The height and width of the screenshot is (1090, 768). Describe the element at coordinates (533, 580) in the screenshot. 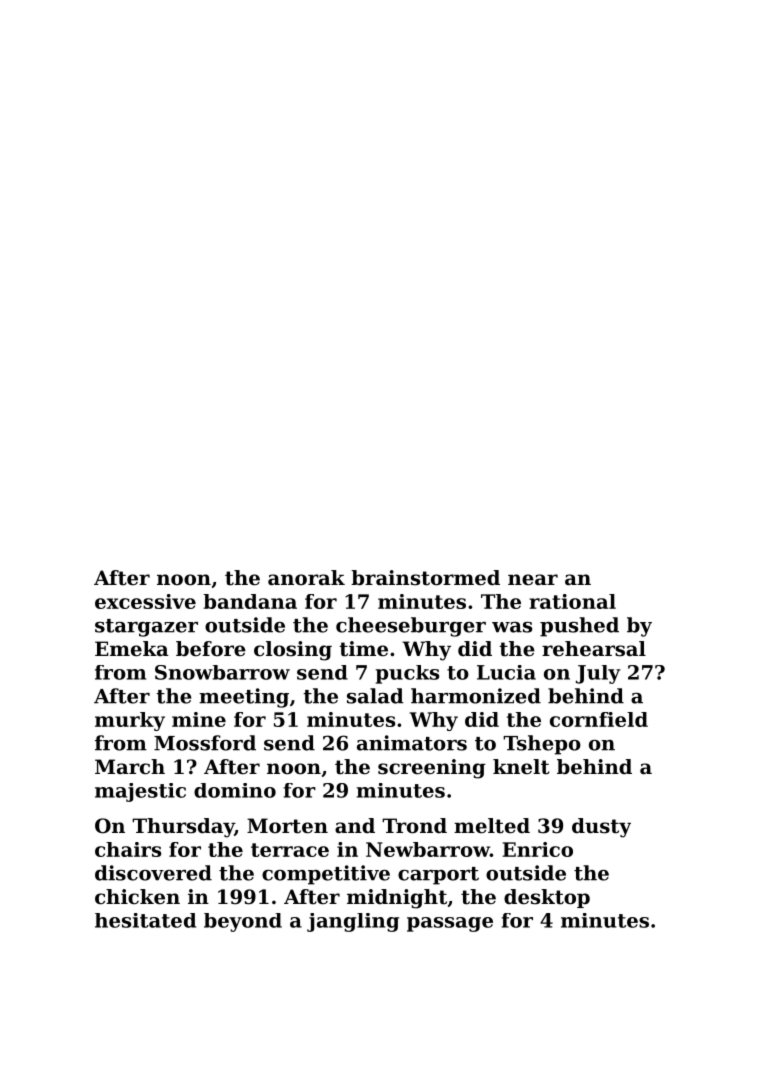

I see `near` at that location.
